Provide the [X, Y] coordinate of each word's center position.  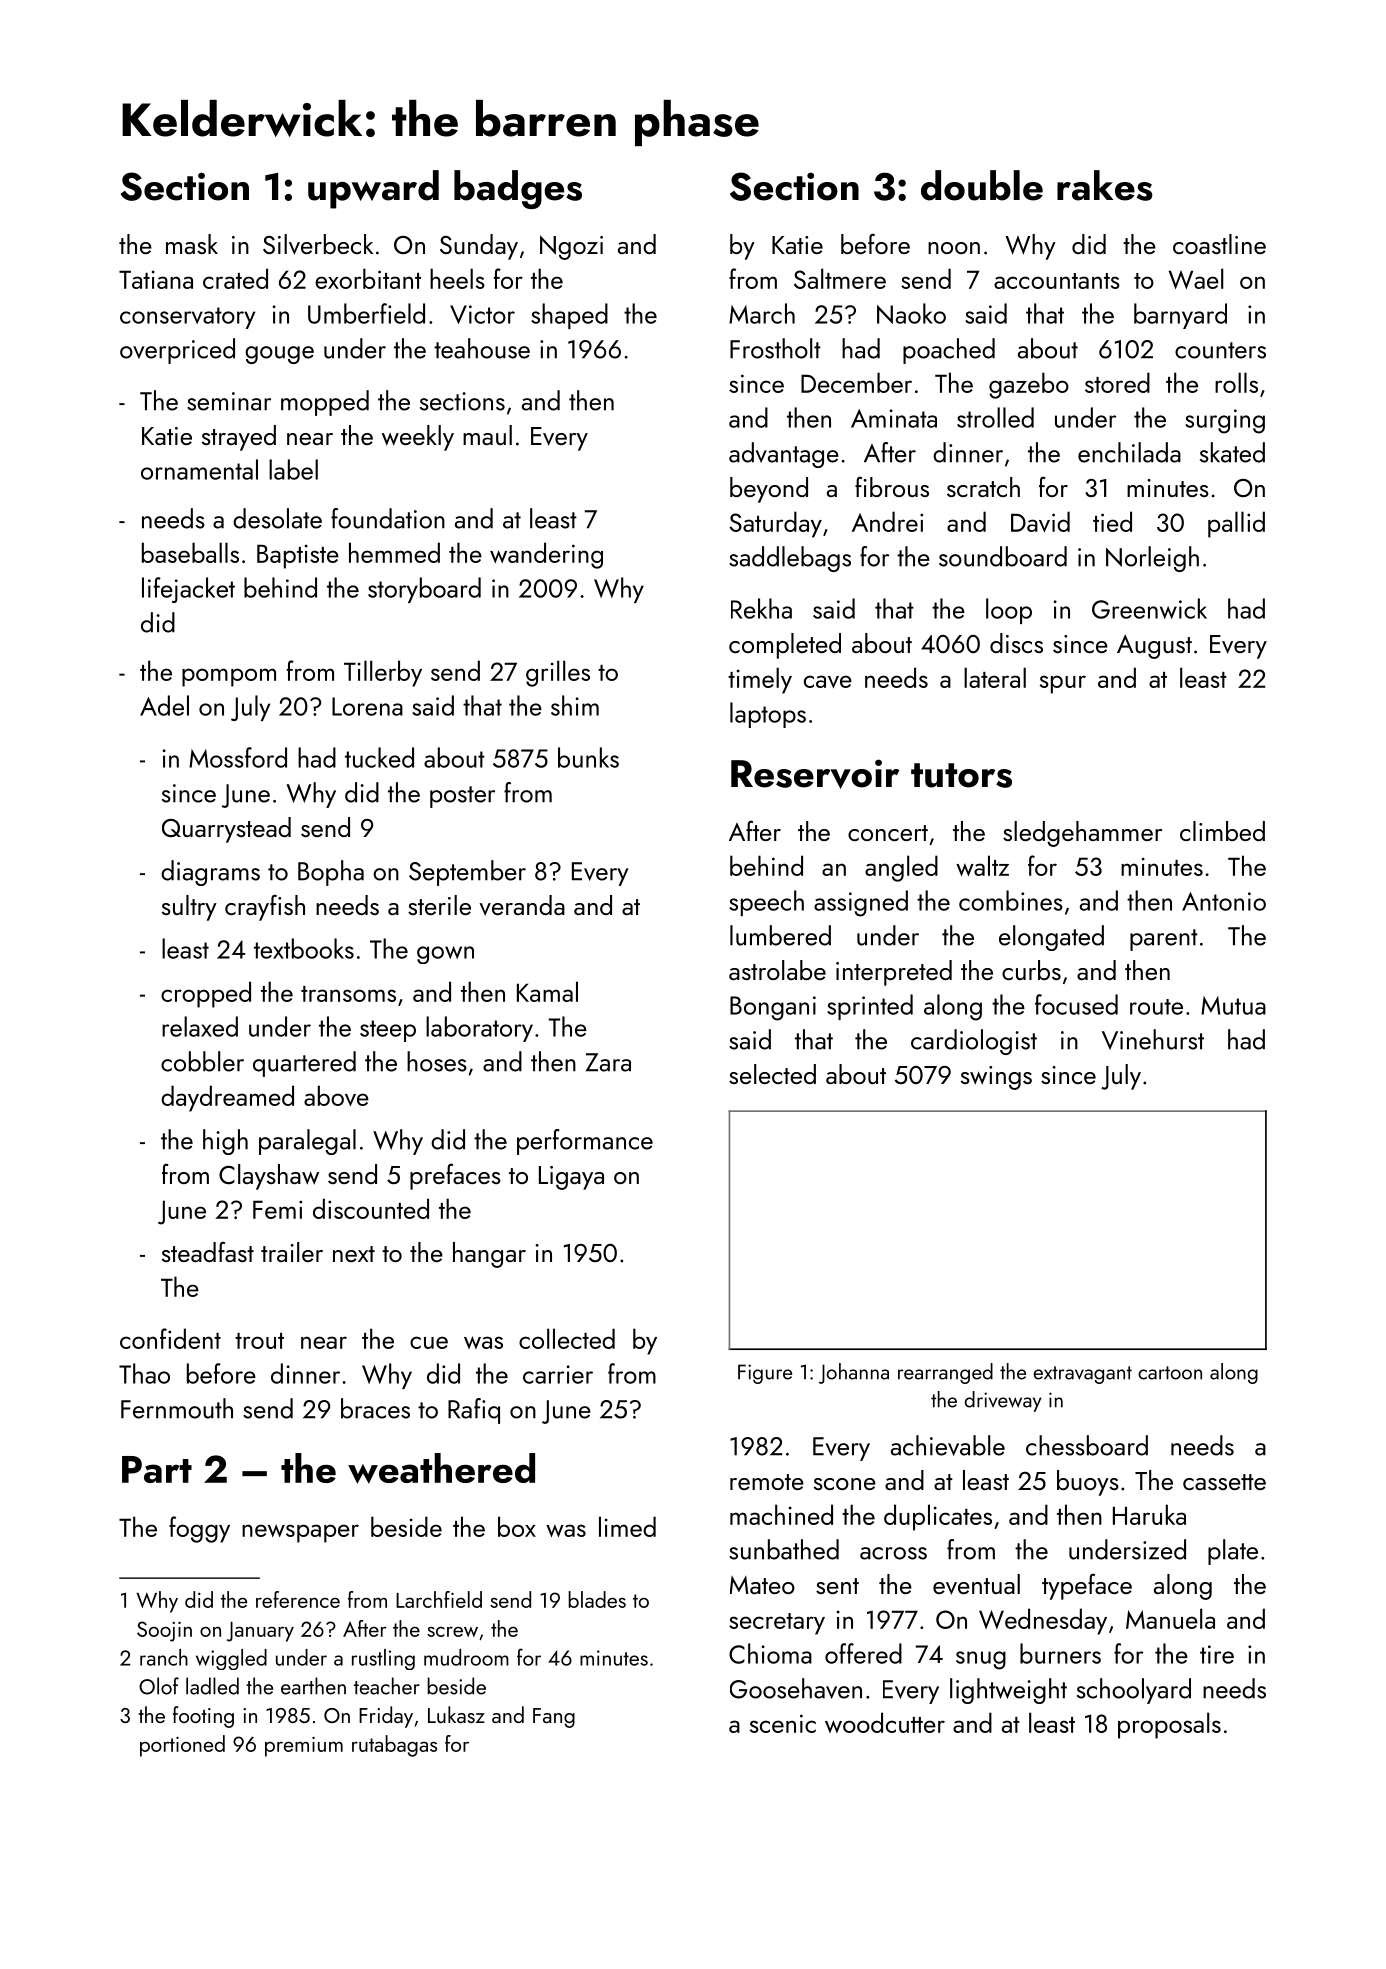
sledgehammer [1082, 834]
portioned [182, 1746]
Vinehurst [1153, 1039]
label [293, 469]
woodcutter [885, 1722]
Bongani [773, 1008]
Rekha [761, 608]
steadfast [208, 1252]
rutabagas [394, 1746]
